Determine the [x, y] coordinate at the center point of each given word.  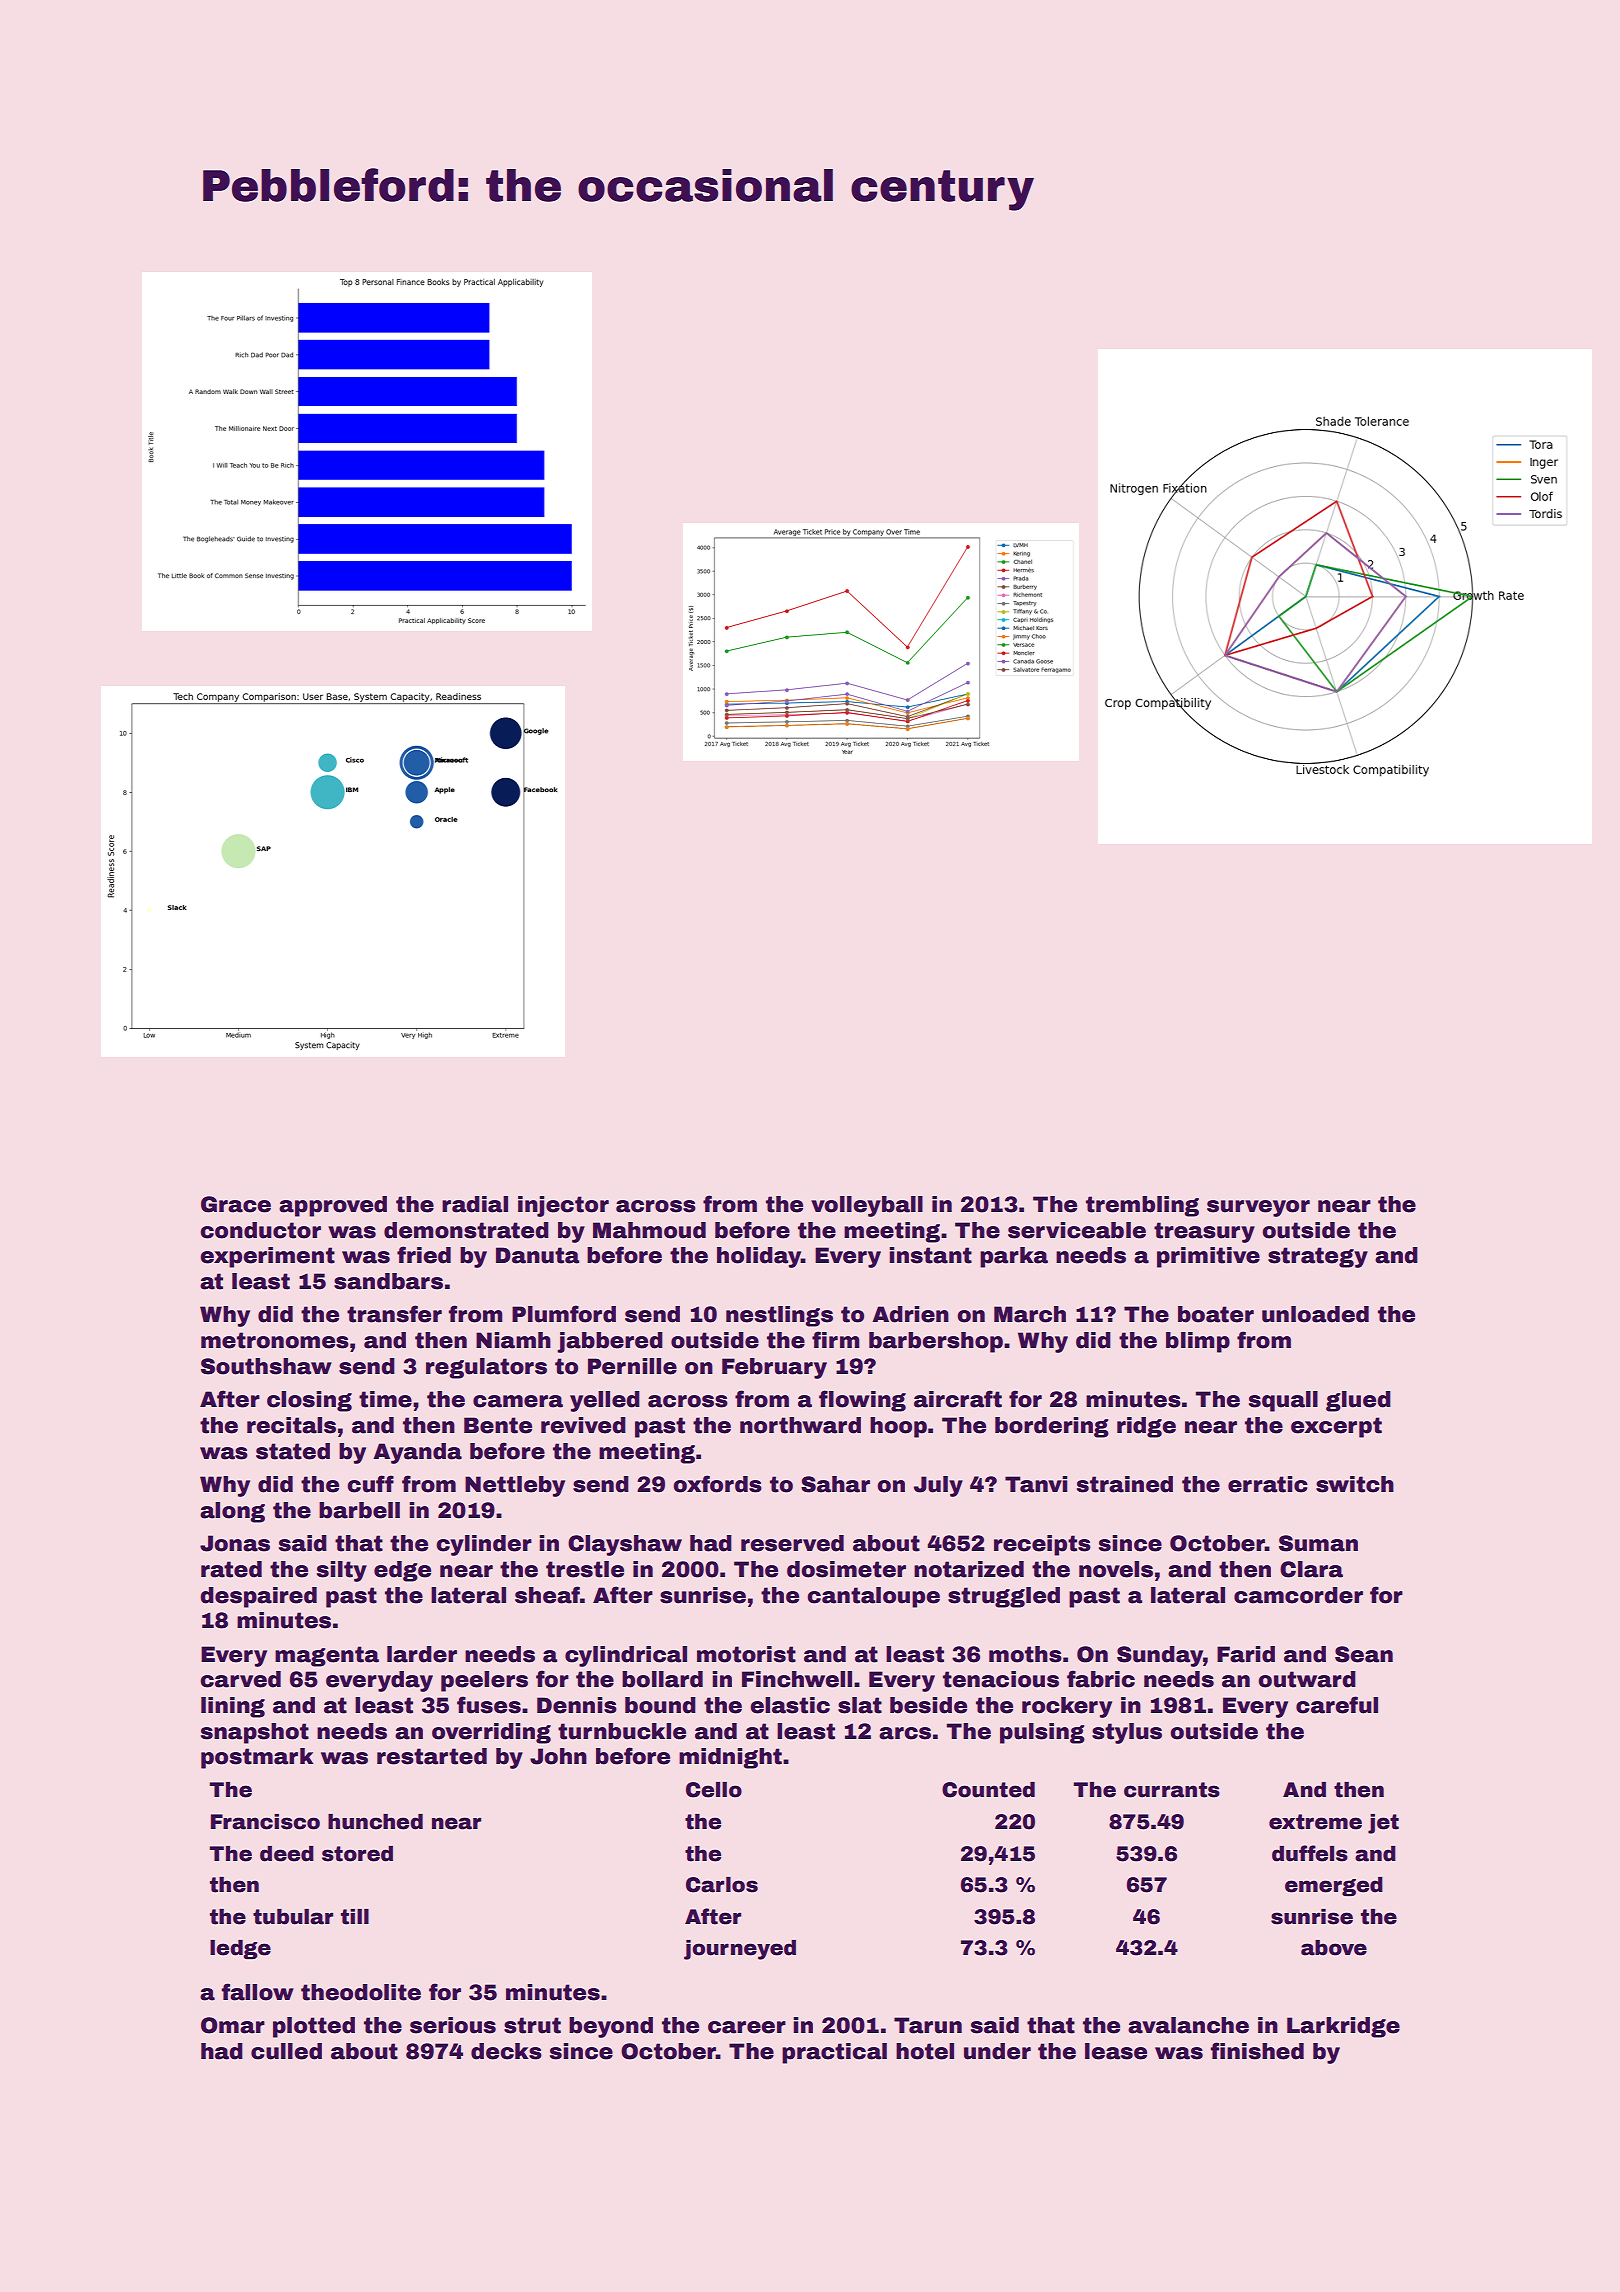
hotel [925, 2051]
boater [1216, 1314]
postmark [257, 1758]
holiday [759, 1257]
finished [1257, 2051]
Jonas [235, 1543]
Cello [714, 1790]
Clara [1311, 1569]
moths [1025, 1654]
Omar [233, 2025]
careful [1337, 1705]
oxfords [718, 1484]
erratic [1268, 1484]
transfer [394, 1314]
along [232, 1512]
